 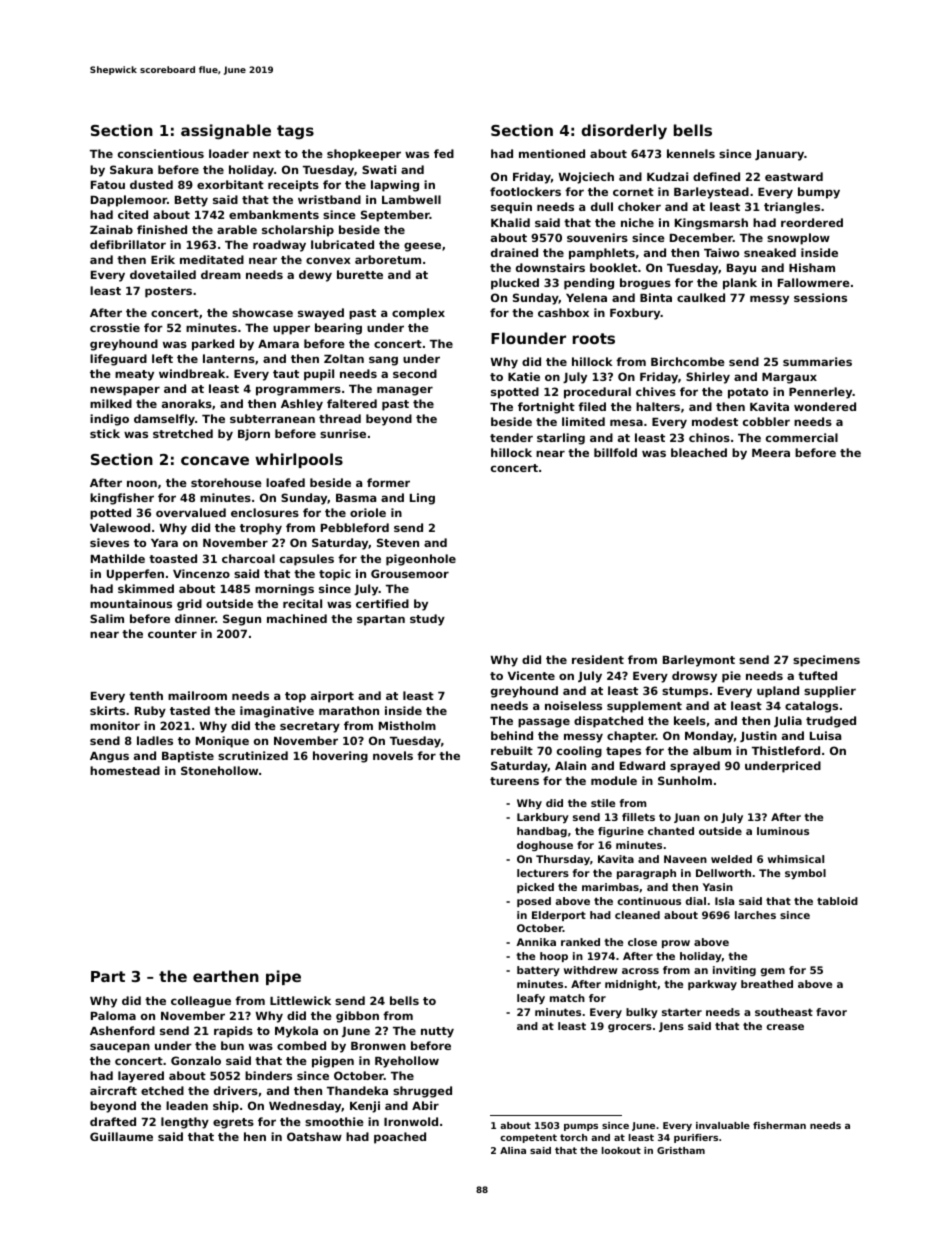 I want to click on tags, so click(x=295, y=132).
